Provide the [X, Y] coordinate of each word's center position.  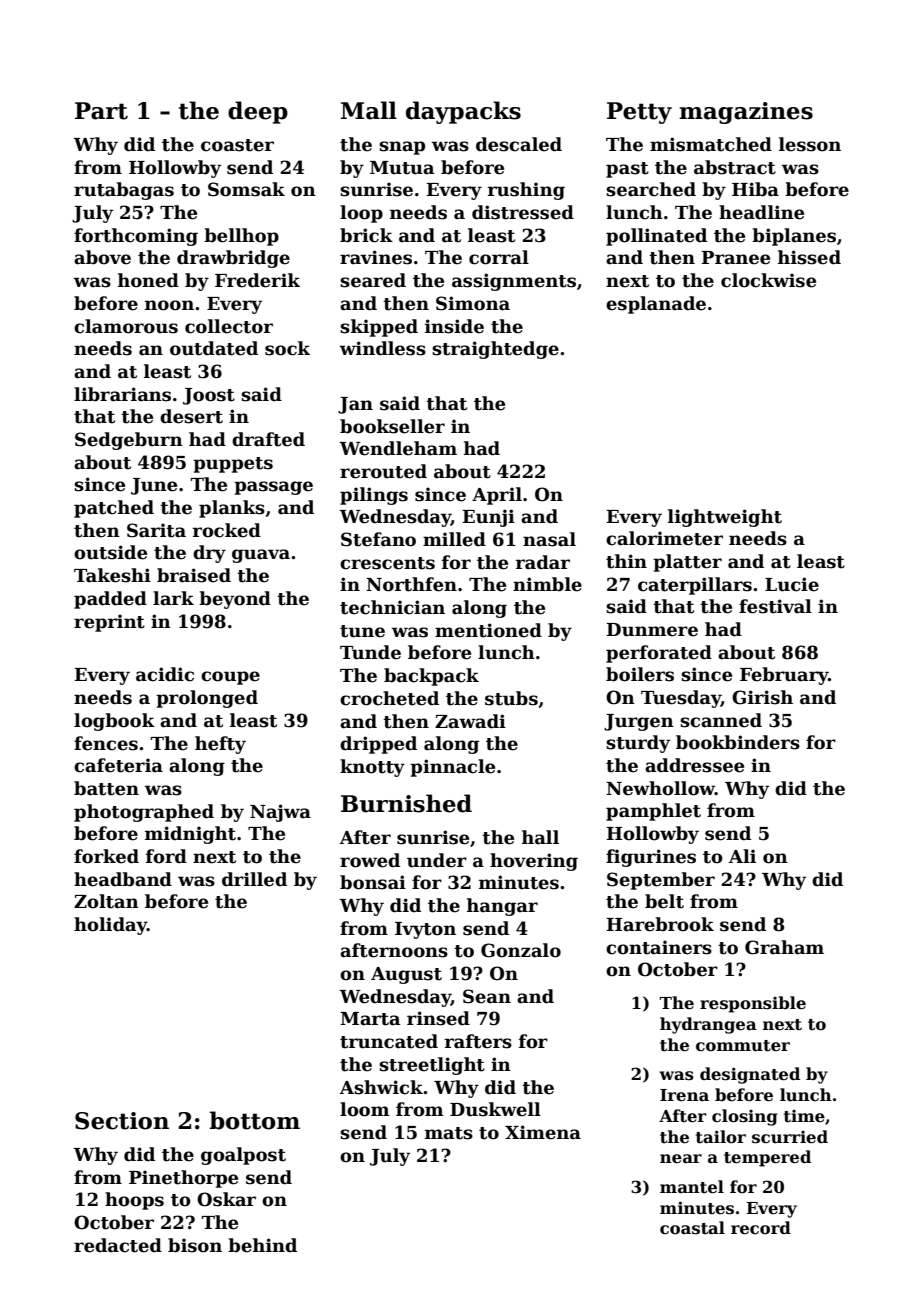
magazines [746, 113]
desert [191, 416]
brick [366, 235]
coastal [692, 1228]
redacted [118, 1245]
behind [262, 1245]
